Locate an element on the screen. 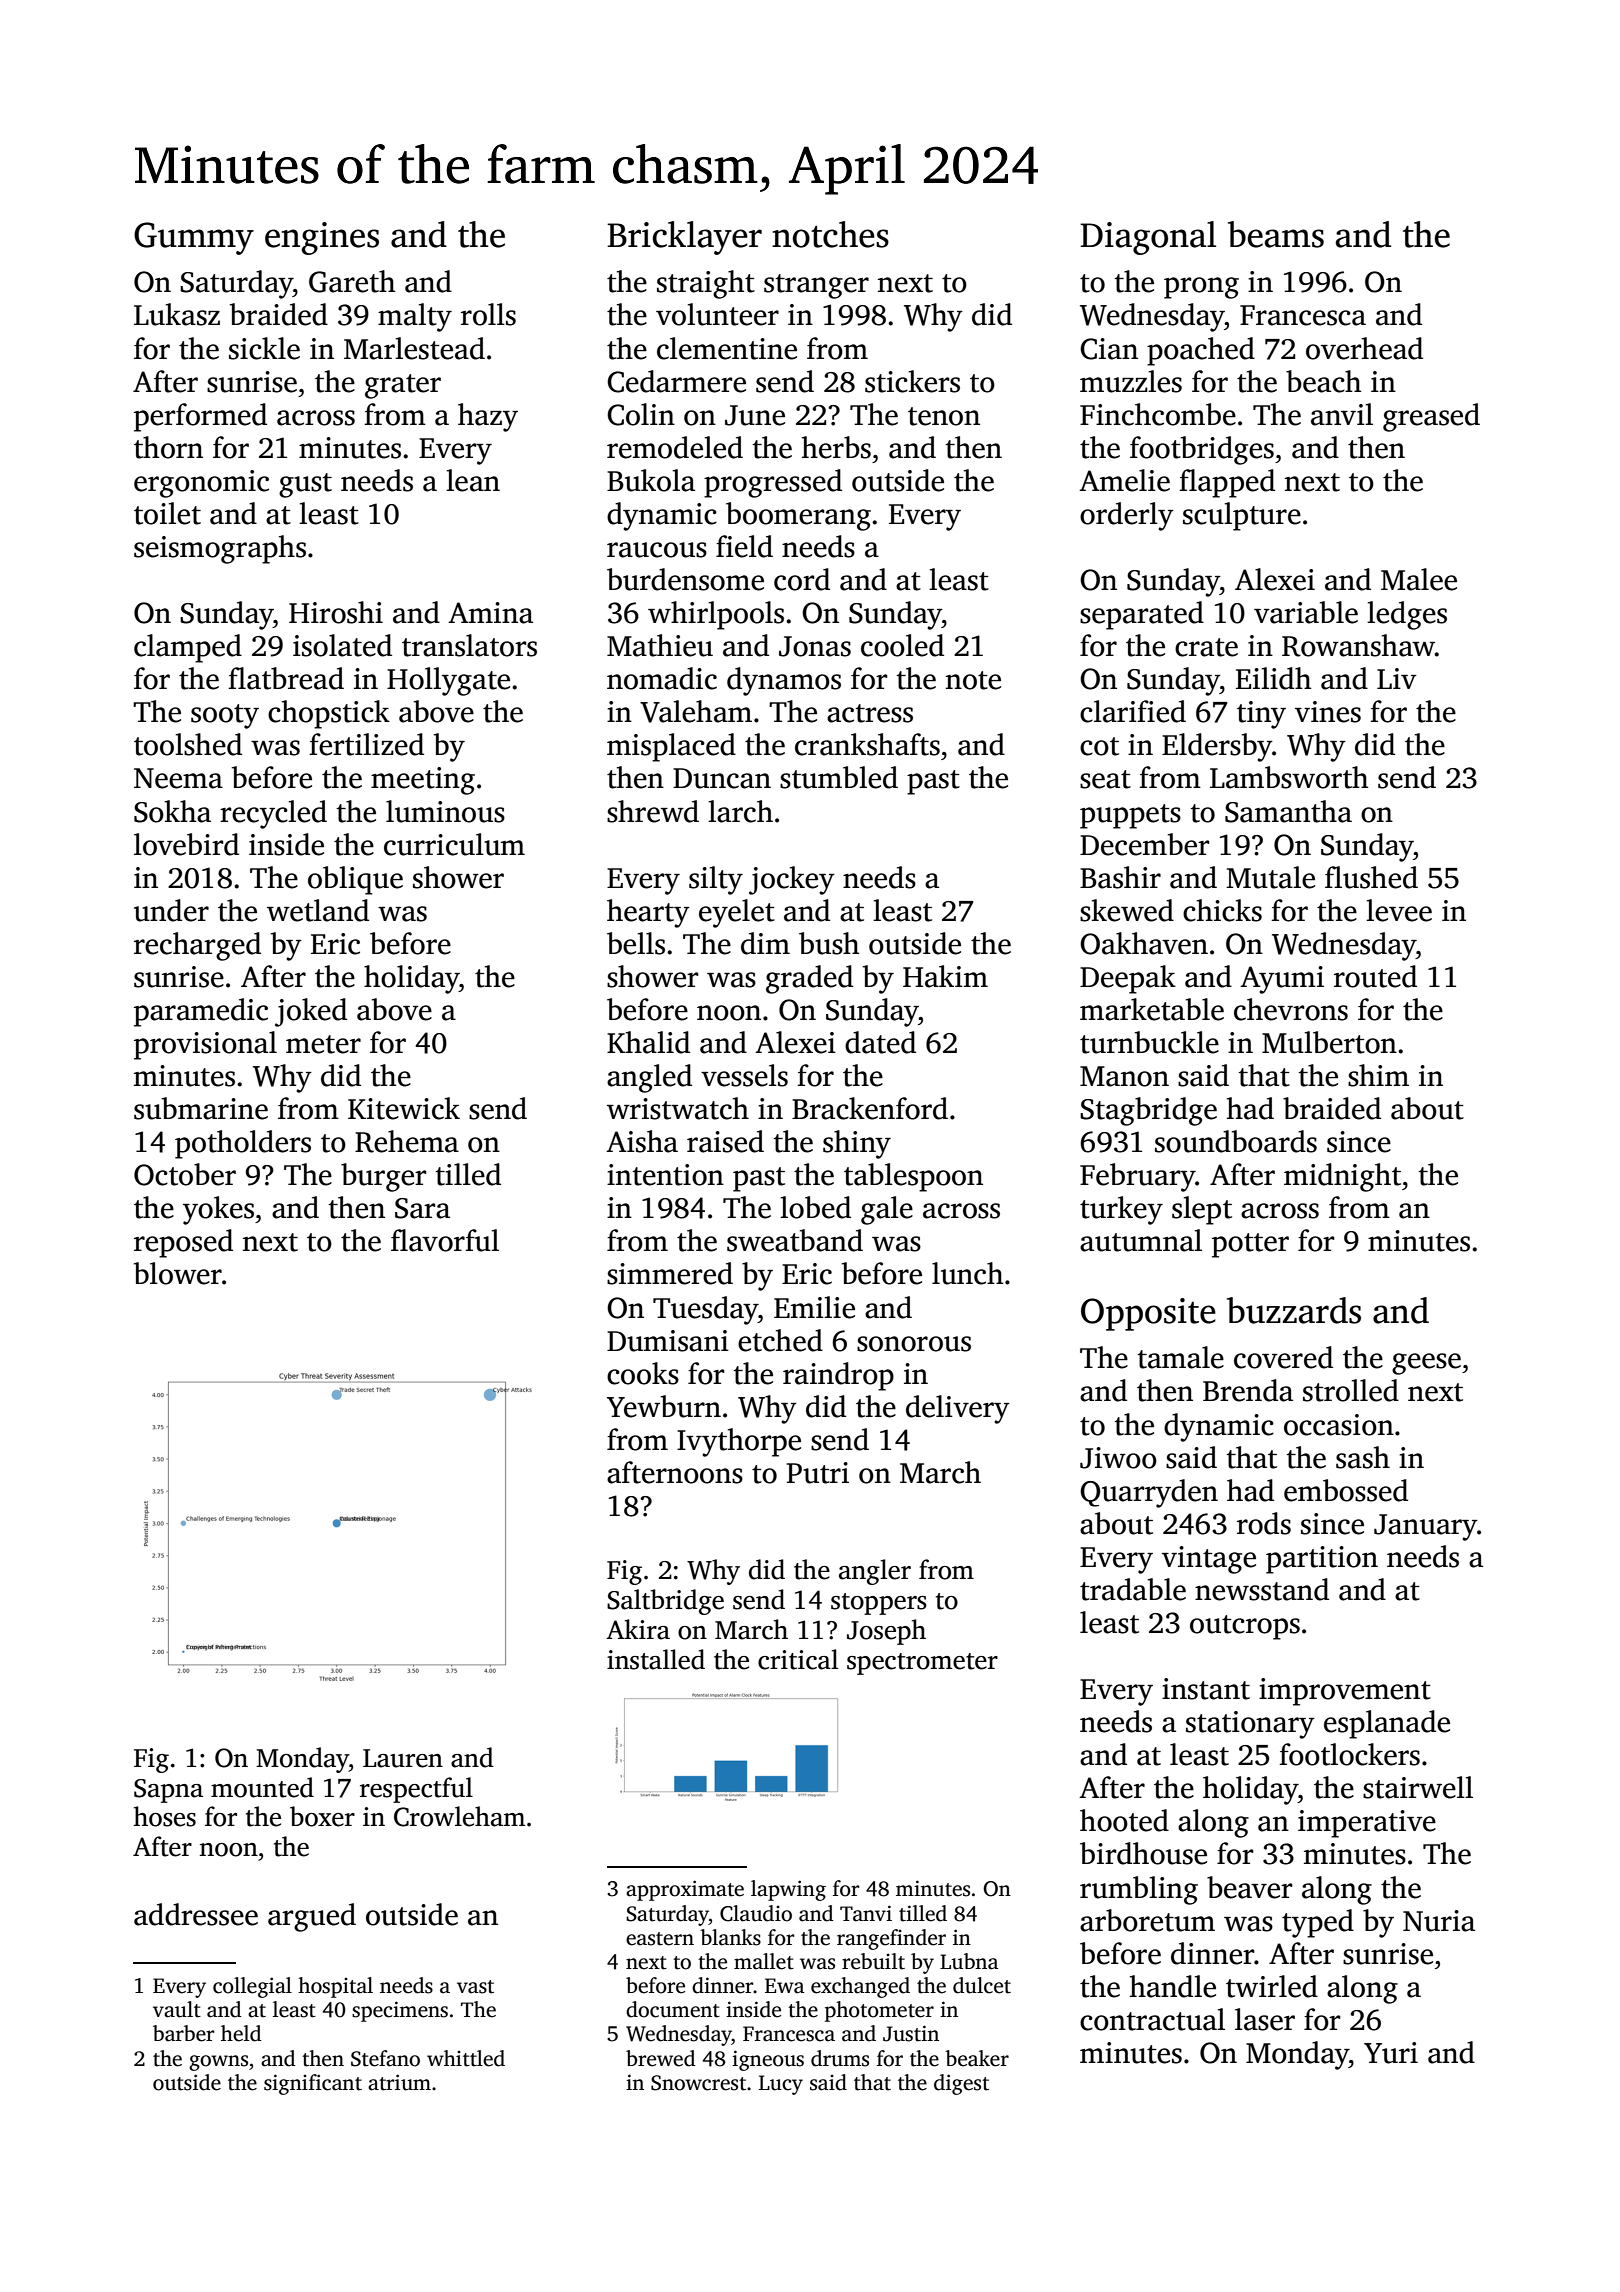 The height and width of the screenshot is (2292, 1620). engines is located at coordinates (322, 238).
